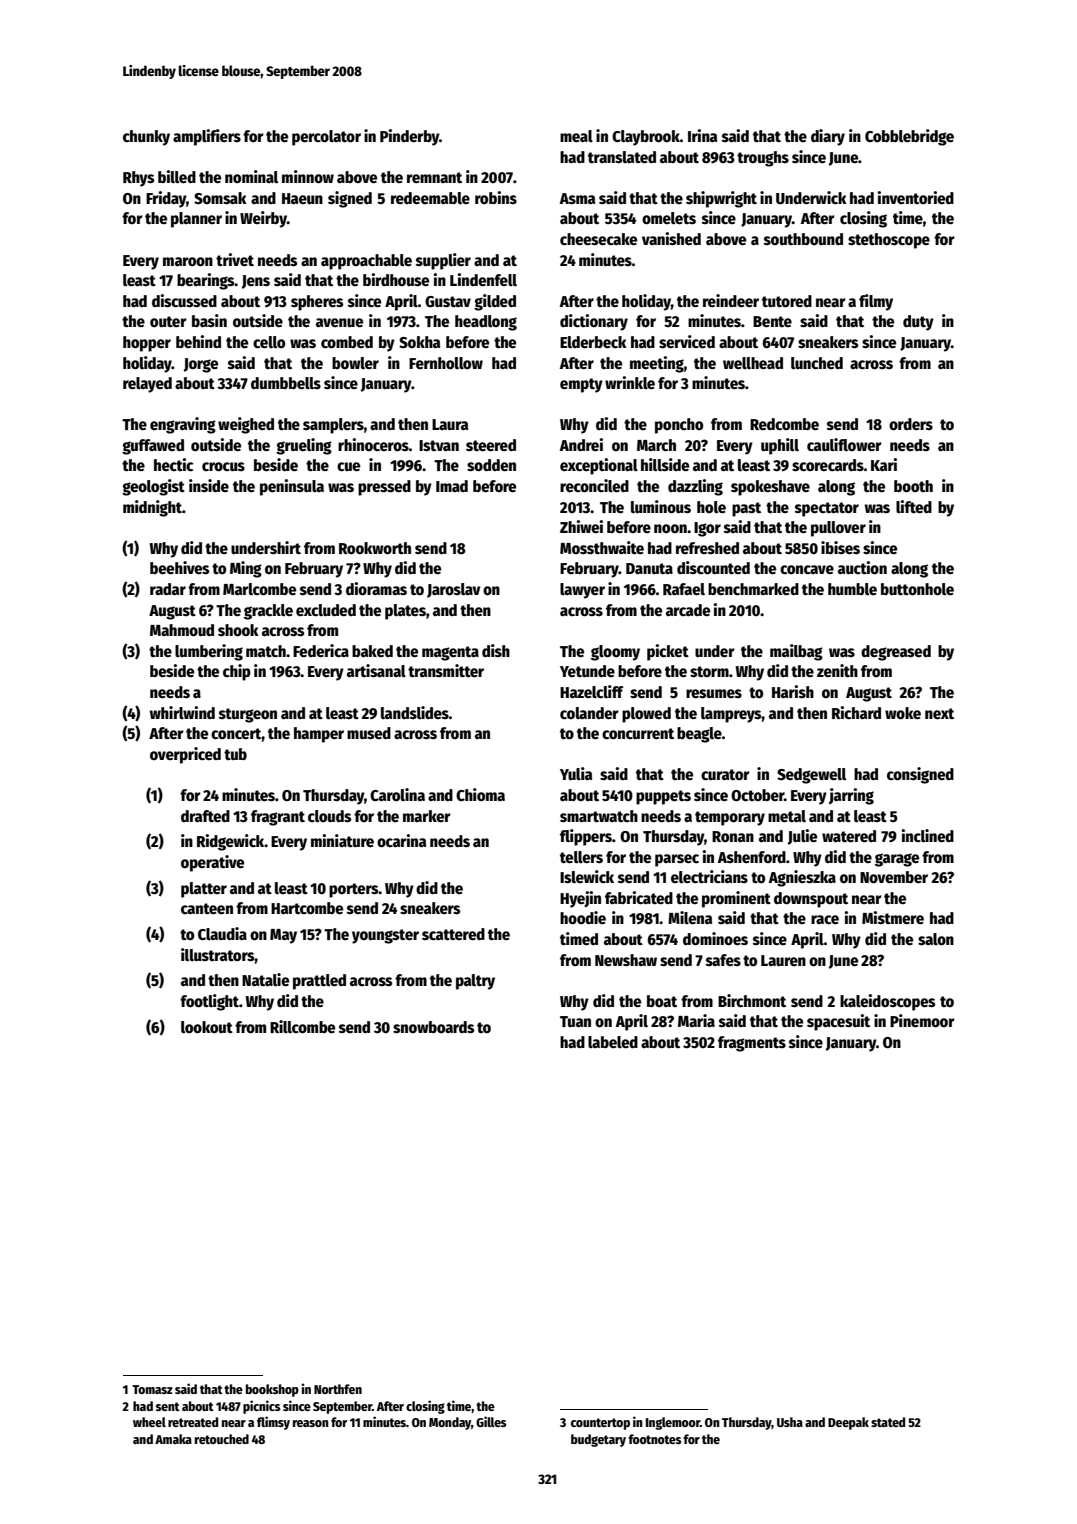  I want to click on Pinderby, so click(409, 137).
